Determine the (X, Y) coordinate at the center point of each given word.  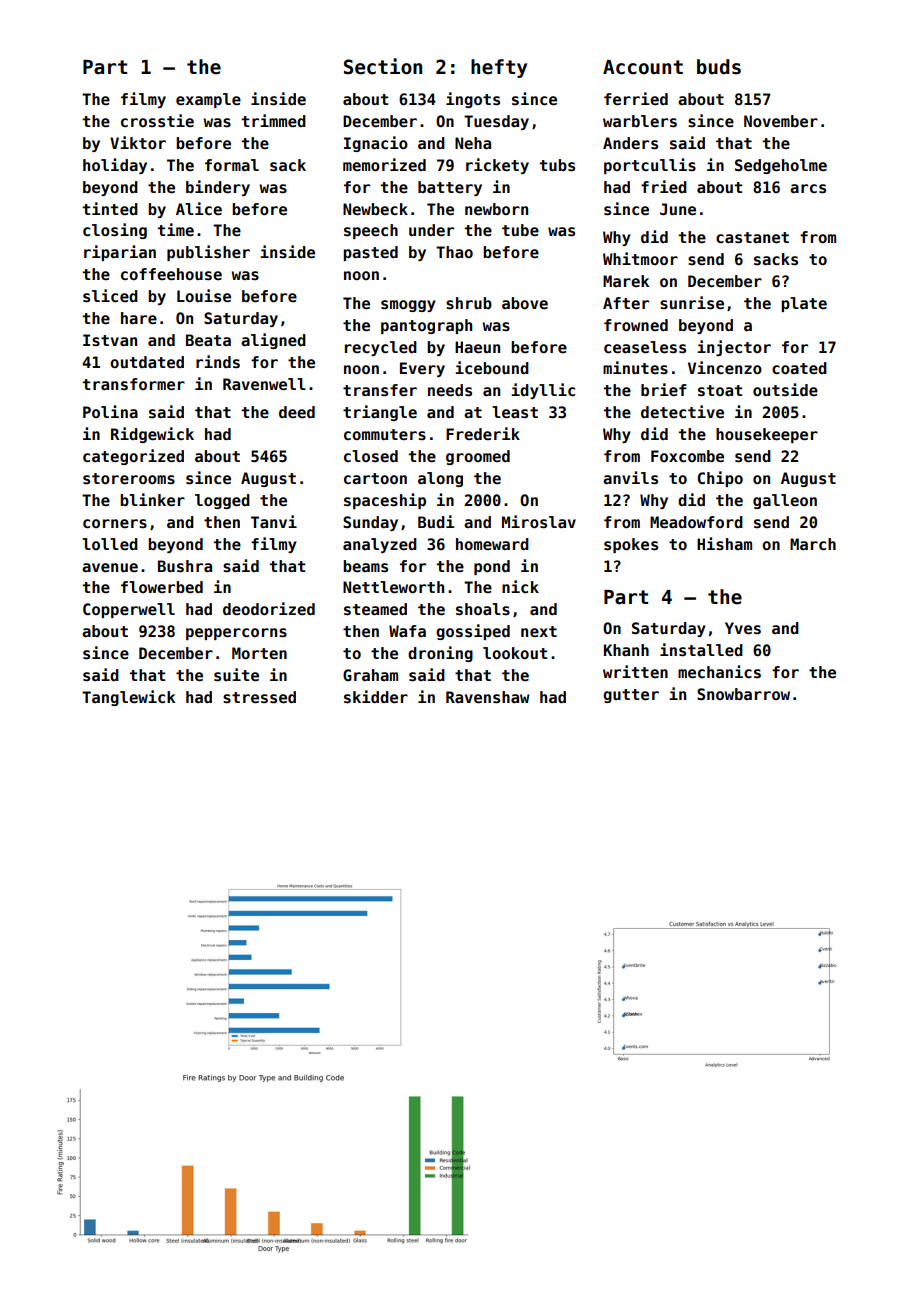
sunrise (692, 303)
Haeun (477, 347)
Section (383, 66)
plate (804, 304)
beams (365, 566)
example (208, 100)
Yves (743, 628)
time (176, 229)
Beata (208, 340)
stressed (259, 697)
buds (719, 67)
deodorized (269, 609)
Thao (454, 252)
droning (440, 654)
